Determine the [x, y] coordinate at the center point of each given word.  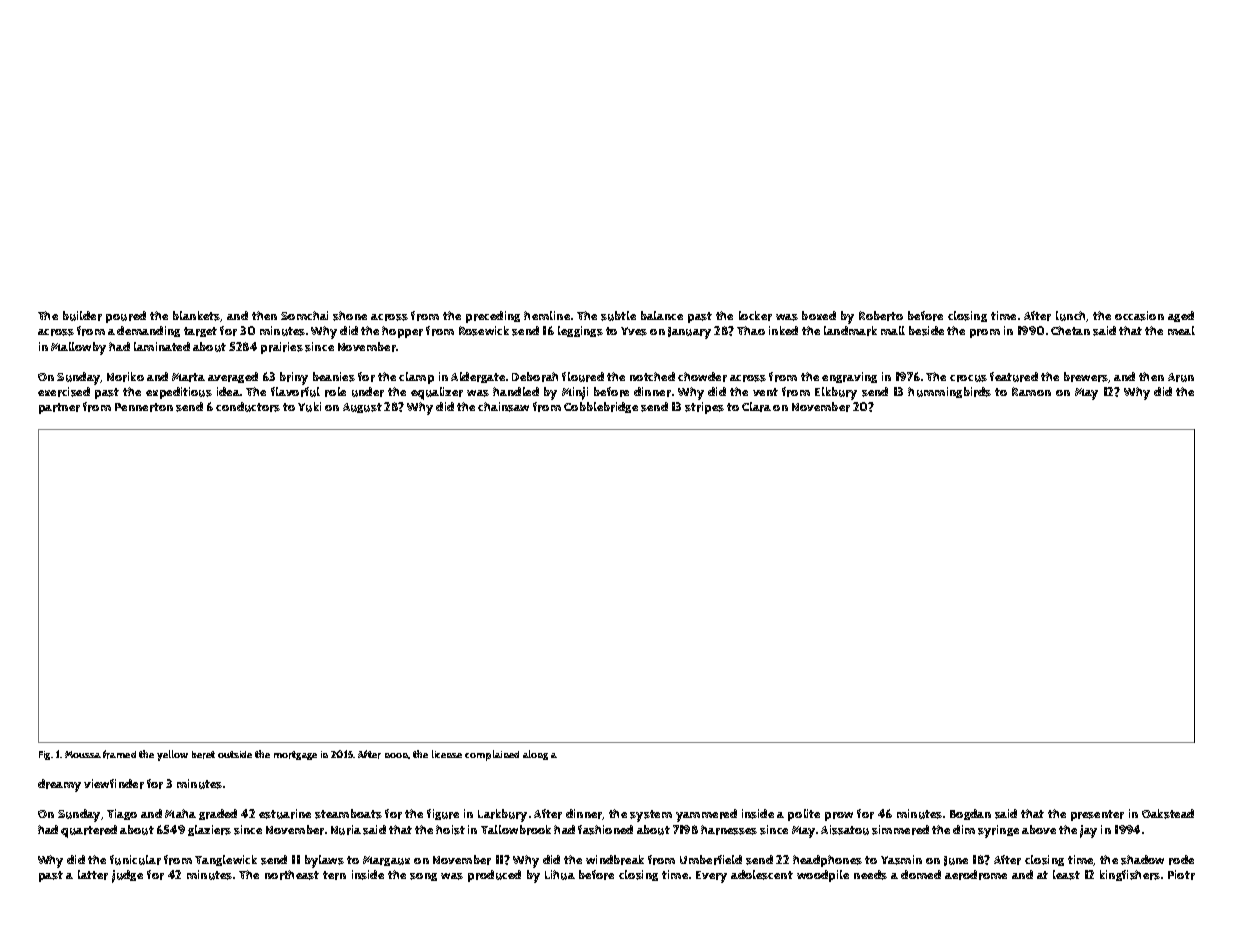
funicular [135, 860]
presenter [1097, 815]
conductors [248, 407]
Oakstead [1168, 814]
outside [235, 754]
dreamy [59, 785]
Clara [756, 407]
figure [443, 814]
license [447, 754]
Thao [751, 330]
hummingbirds [949, 392]
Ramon [1031, 391]
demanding [148, 331]
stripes [704, 408]
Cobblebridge [601, 407]
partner [59, 408]
